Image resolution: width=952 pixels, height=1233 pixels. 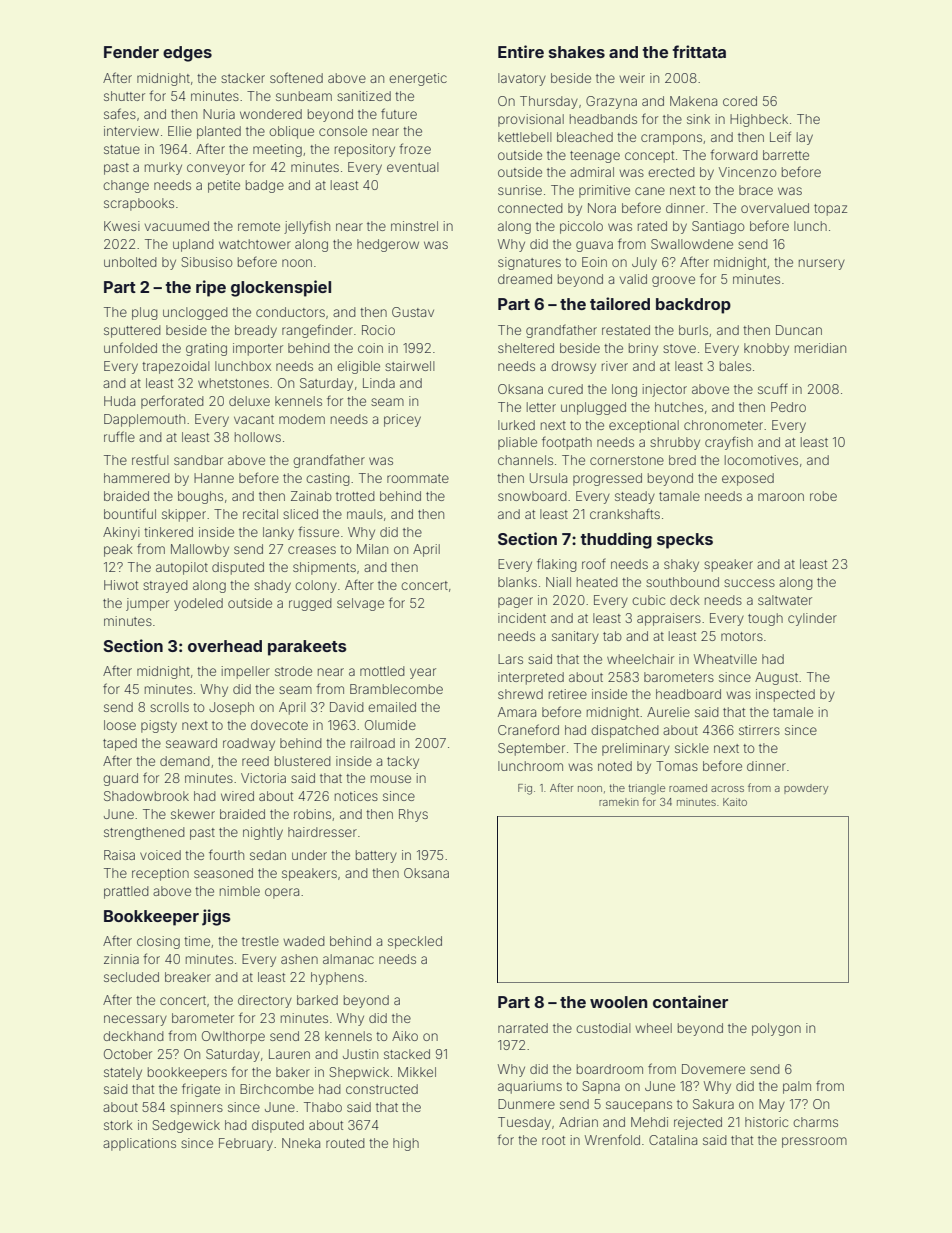 I want to click on lanky, so click(x=278, y=533).
